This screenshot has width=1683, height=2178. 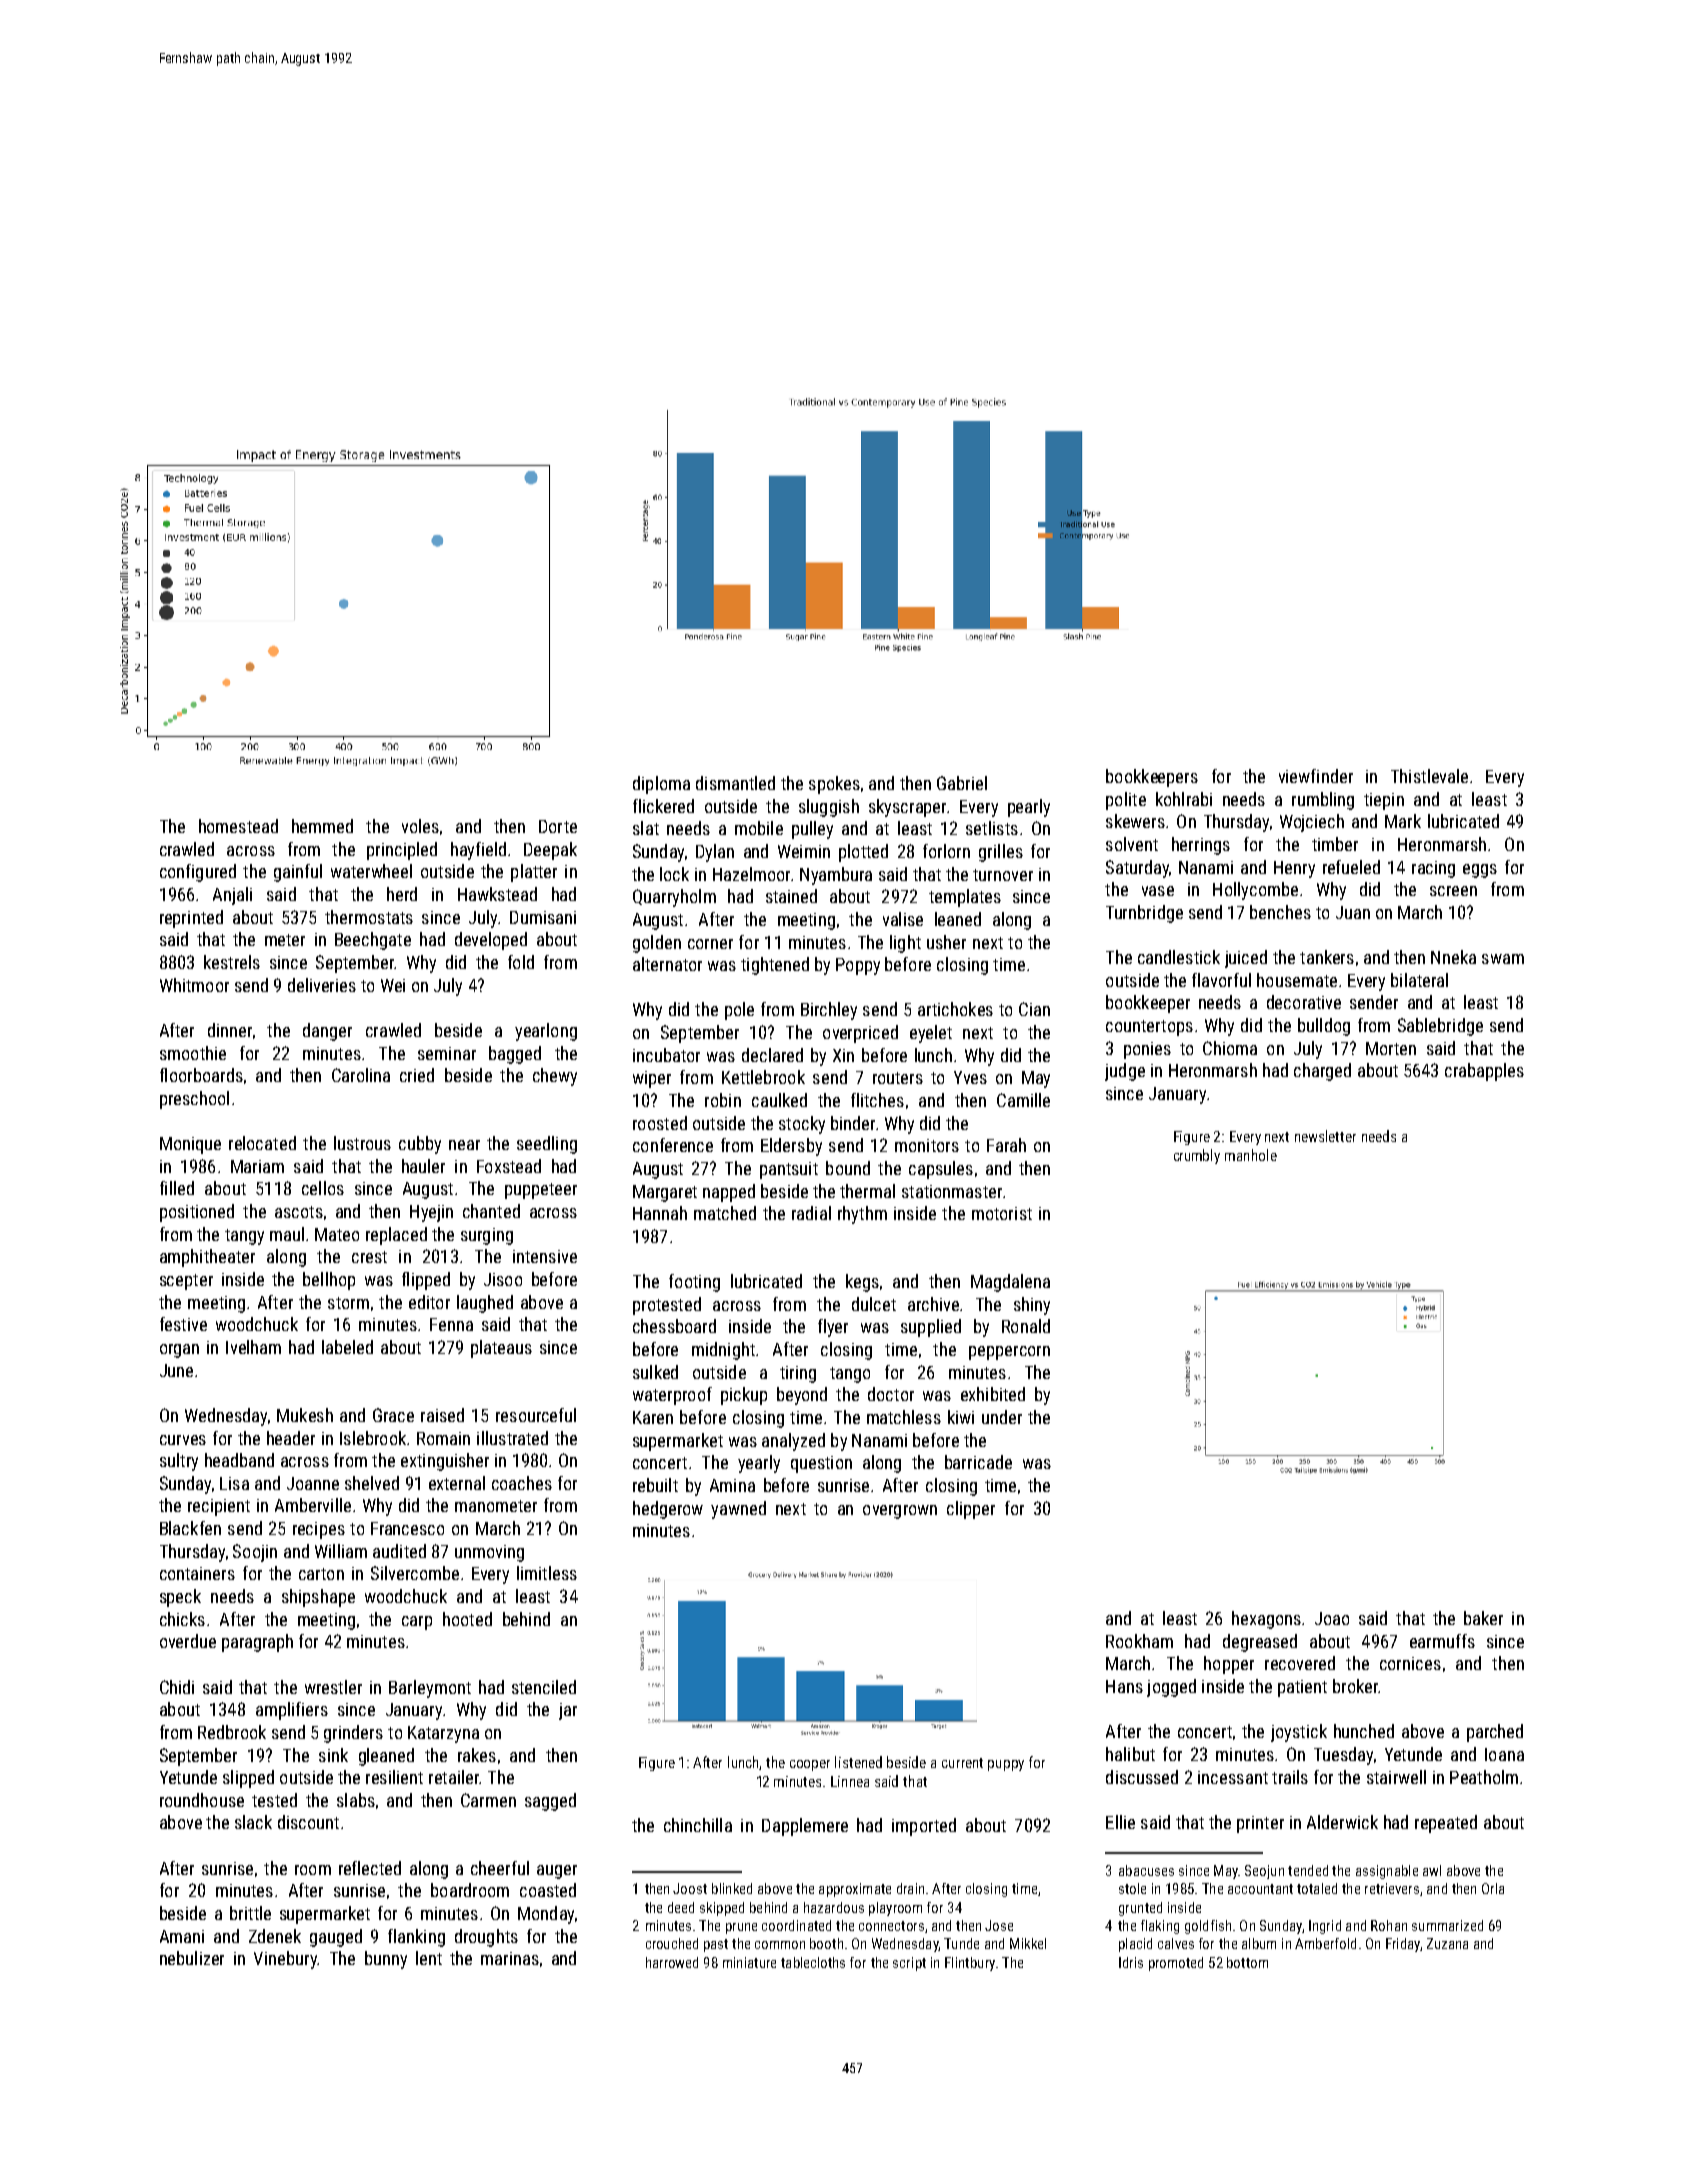 I want to click on yawned, so click(x=738, y=1510).
